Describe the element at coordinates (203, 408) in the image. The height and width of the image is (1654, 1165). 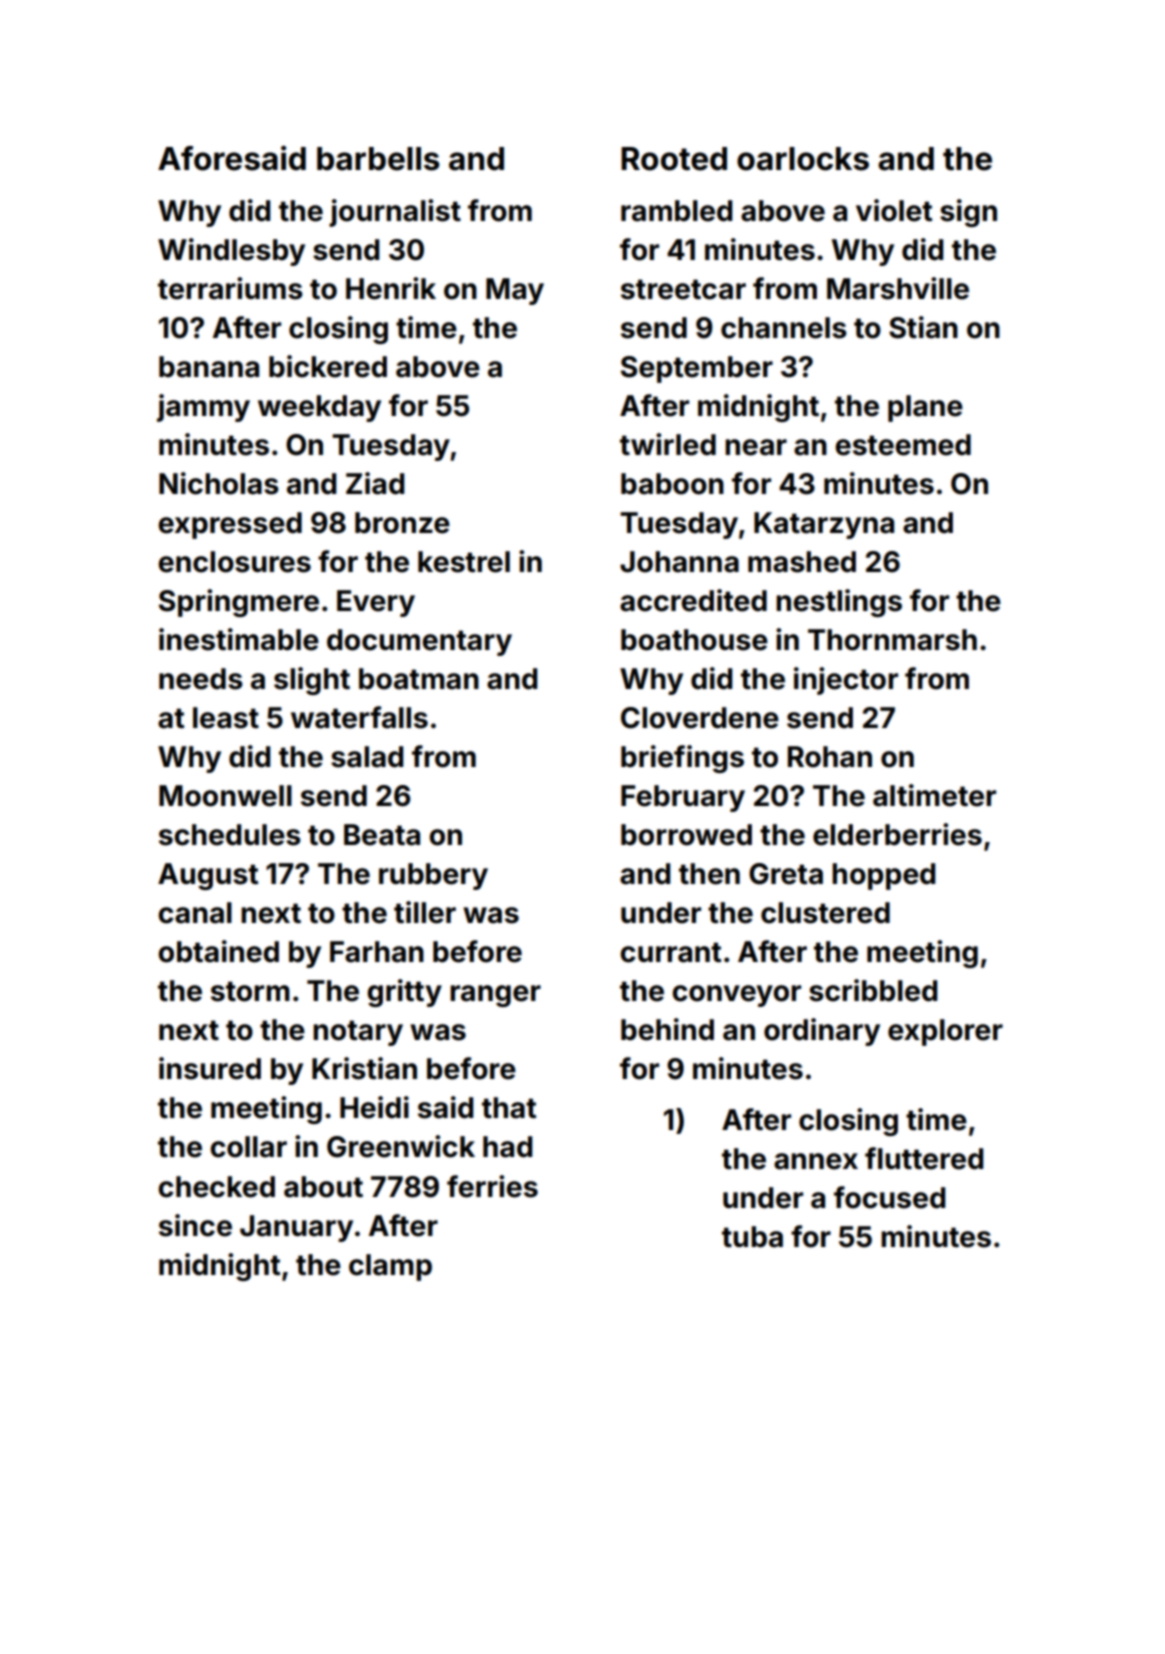
I see `jammy` at that location.
